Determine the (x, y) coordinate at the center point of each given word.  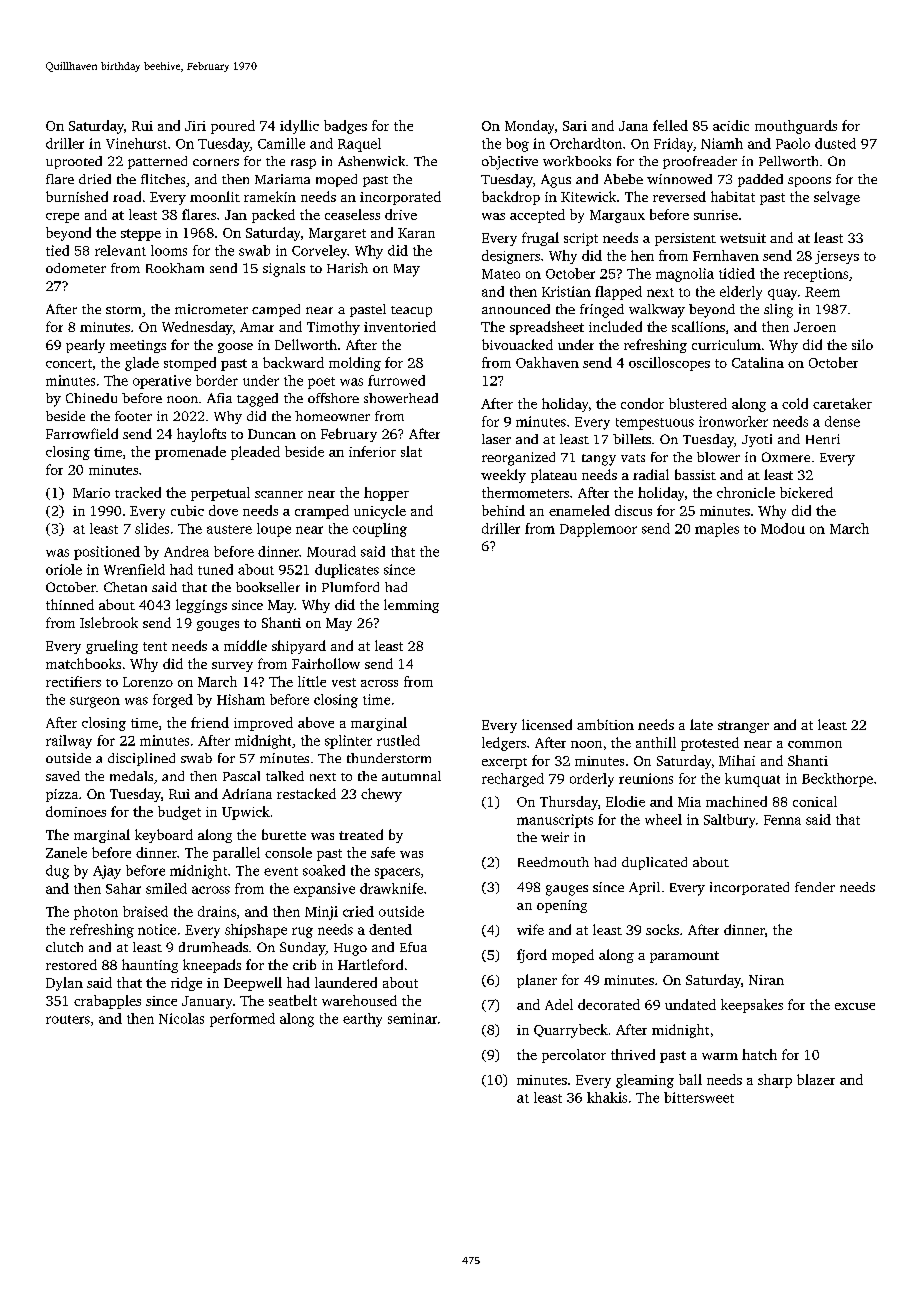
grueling (112, 647)
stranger (743, 727)
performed (242, 1020)
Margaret (337, 234)
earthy (362, 1020)
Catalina (758, 362)
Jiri (195, 126)
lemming (411, 606)
